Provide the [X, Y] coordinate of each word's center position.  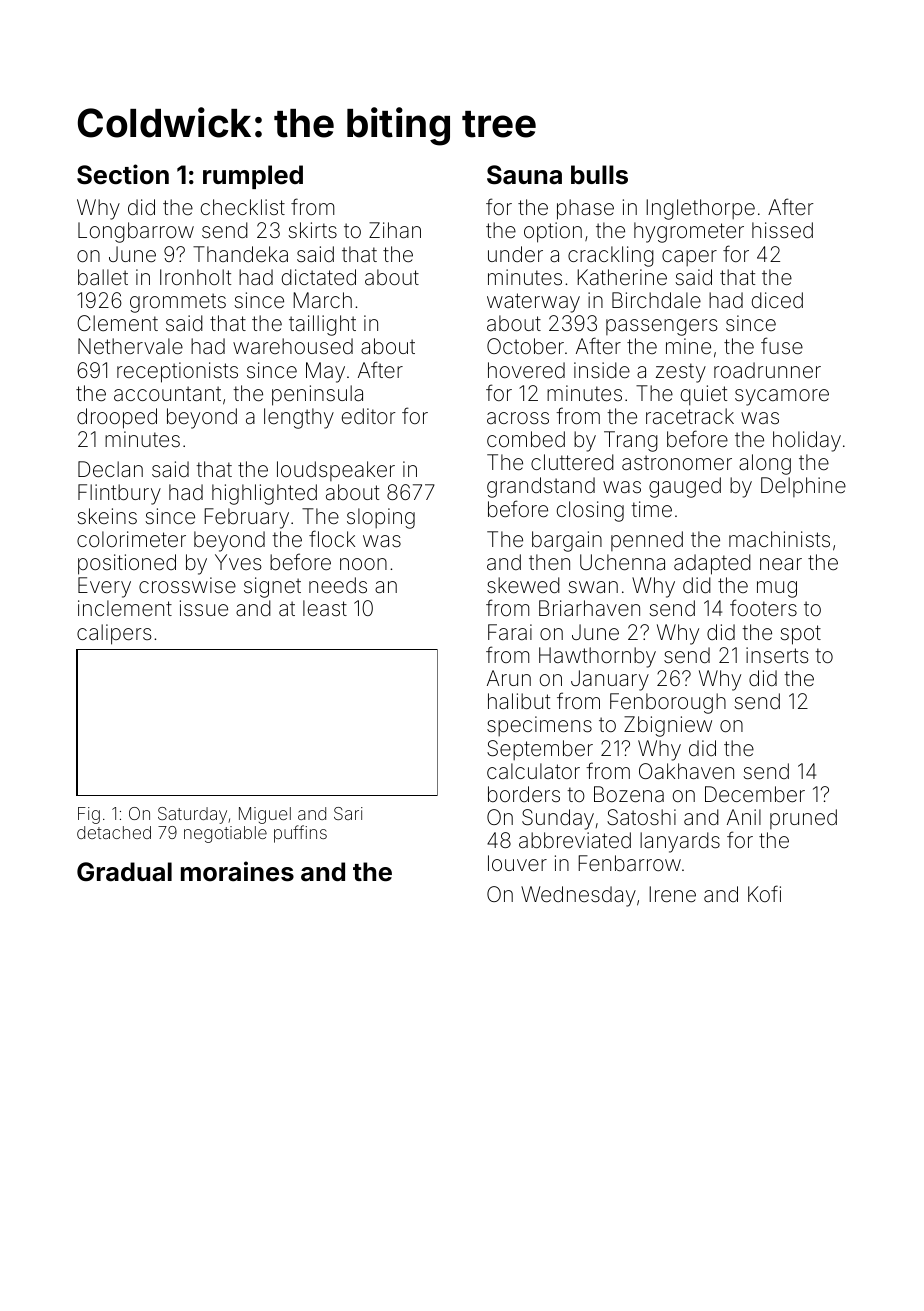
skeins [107, 516]
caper [689, 258]
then [549, 562]
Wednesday [578, 896]
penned [647, 541]
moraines [237, 871]
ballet [103, 277]
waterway [533, 303]
